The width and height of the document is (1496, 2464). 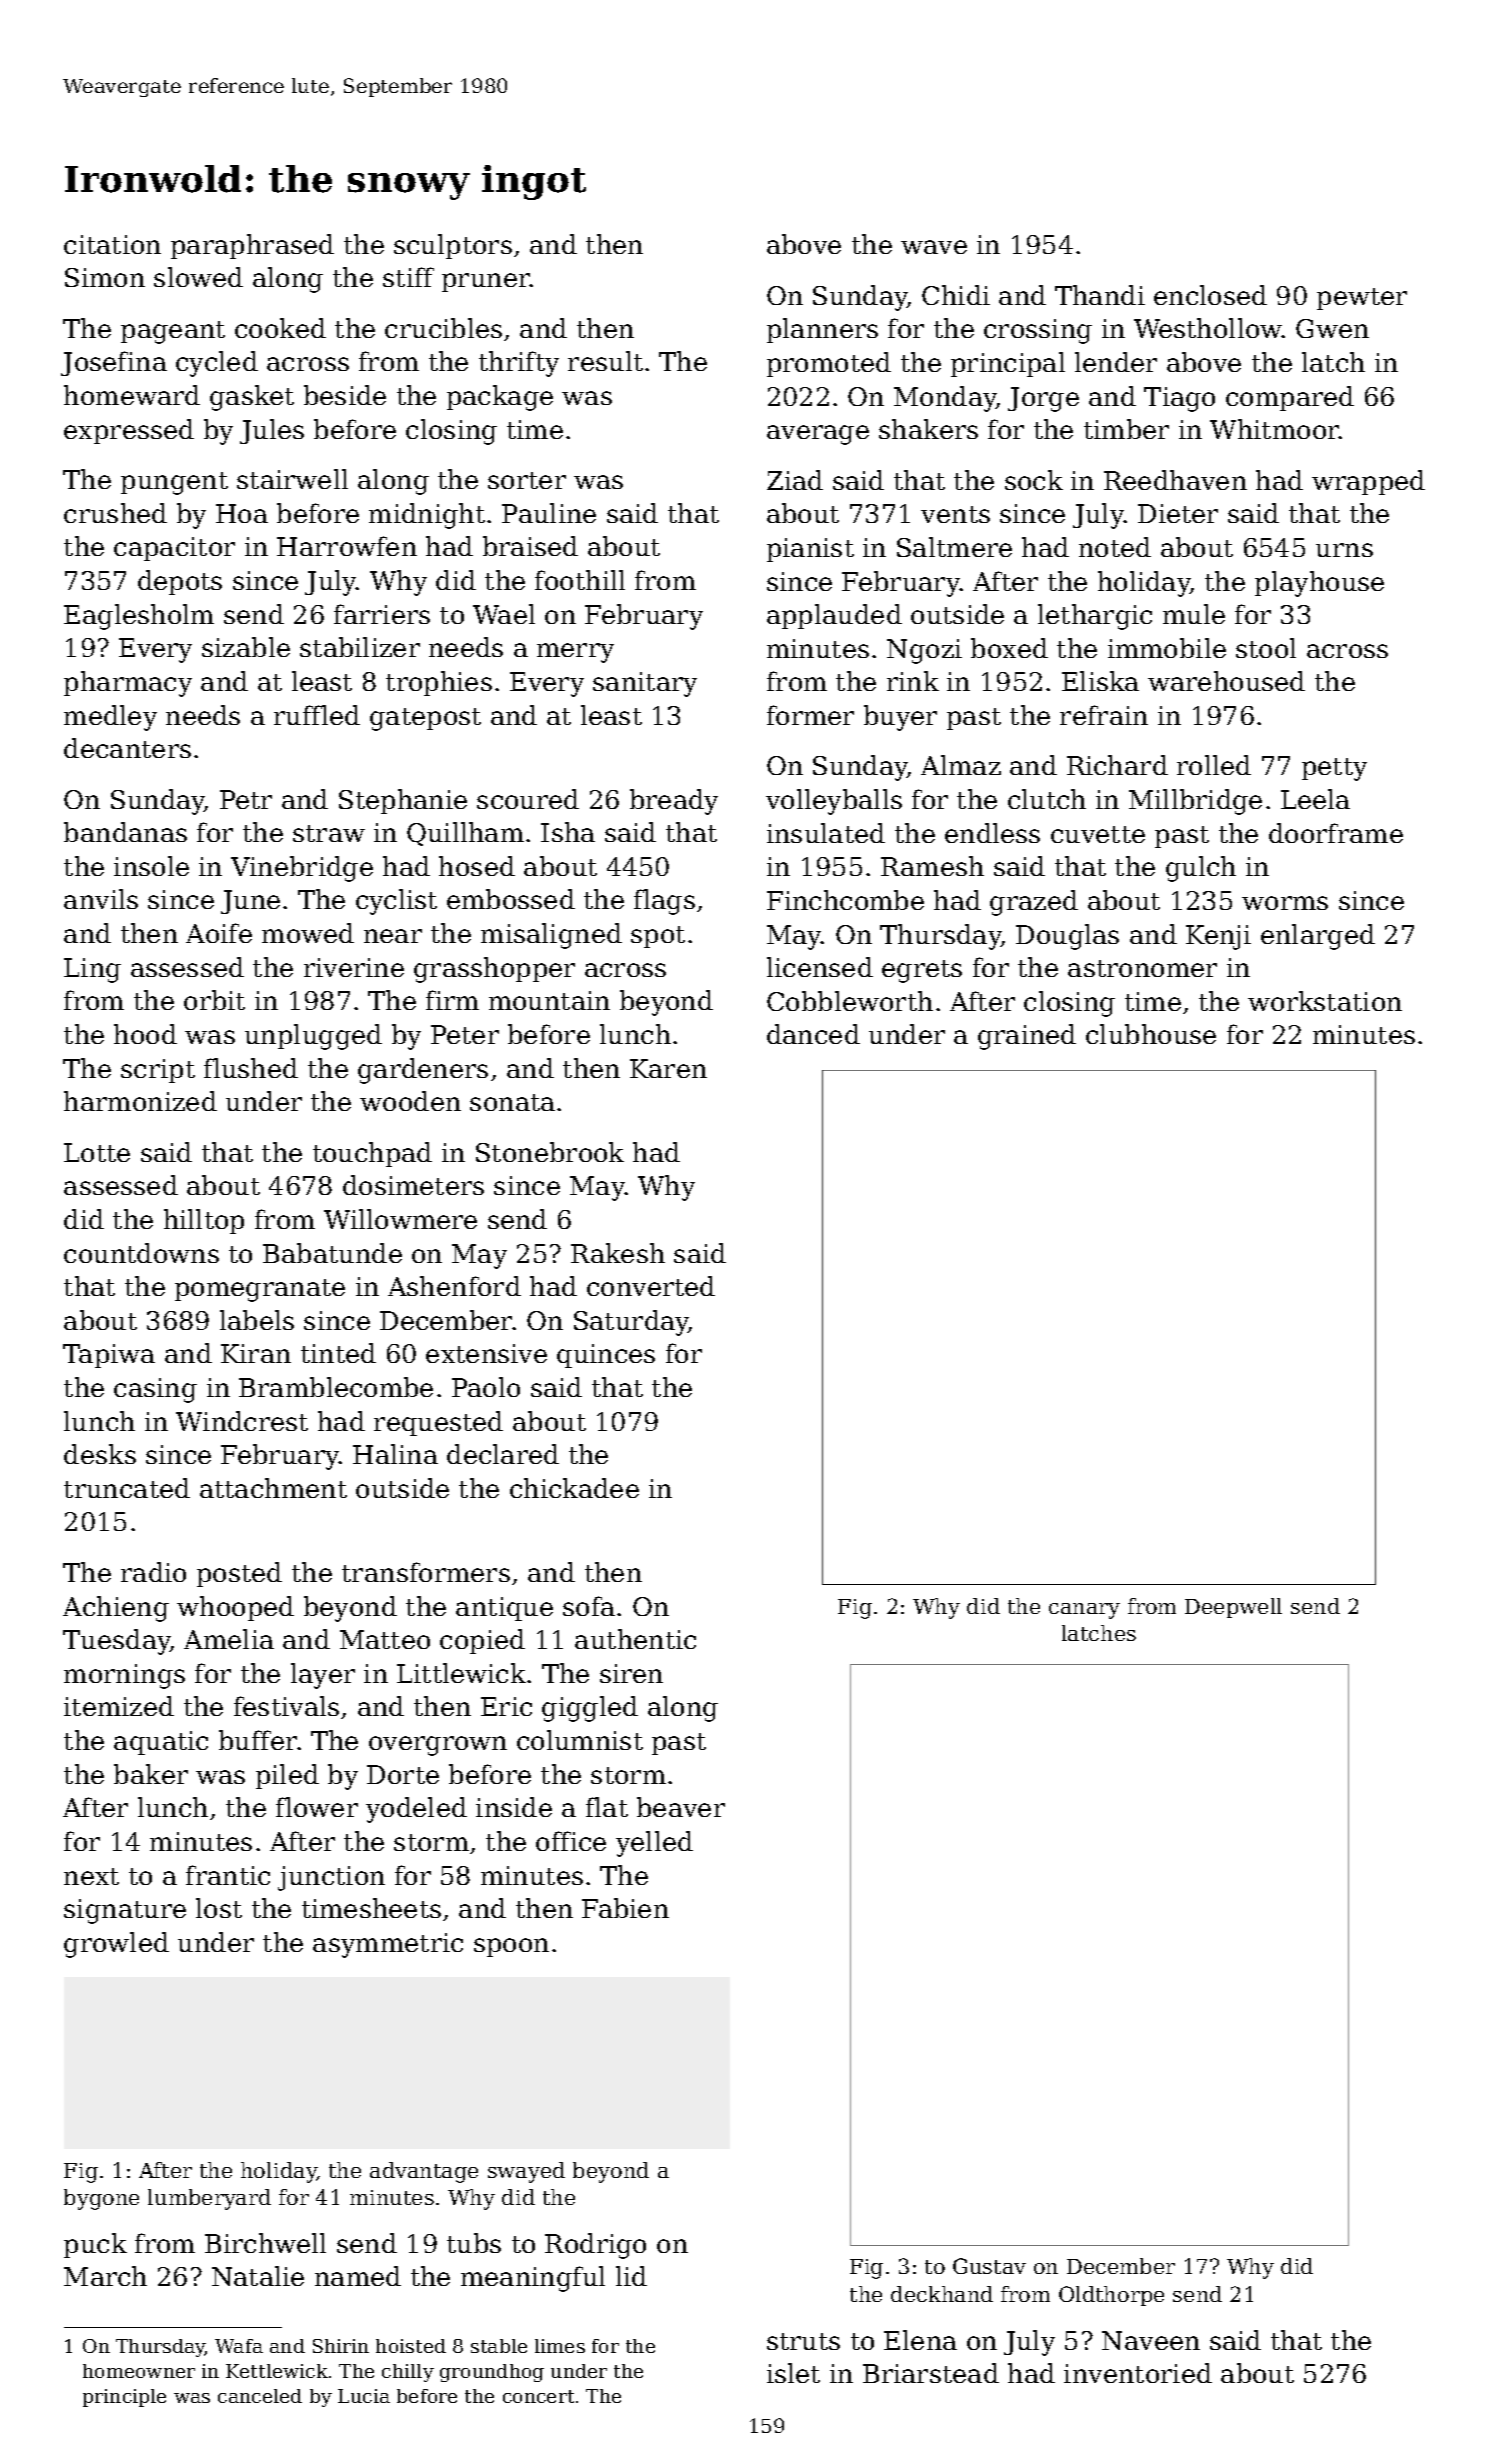 I want to click on beaver, so click(x=681, y=1807).
